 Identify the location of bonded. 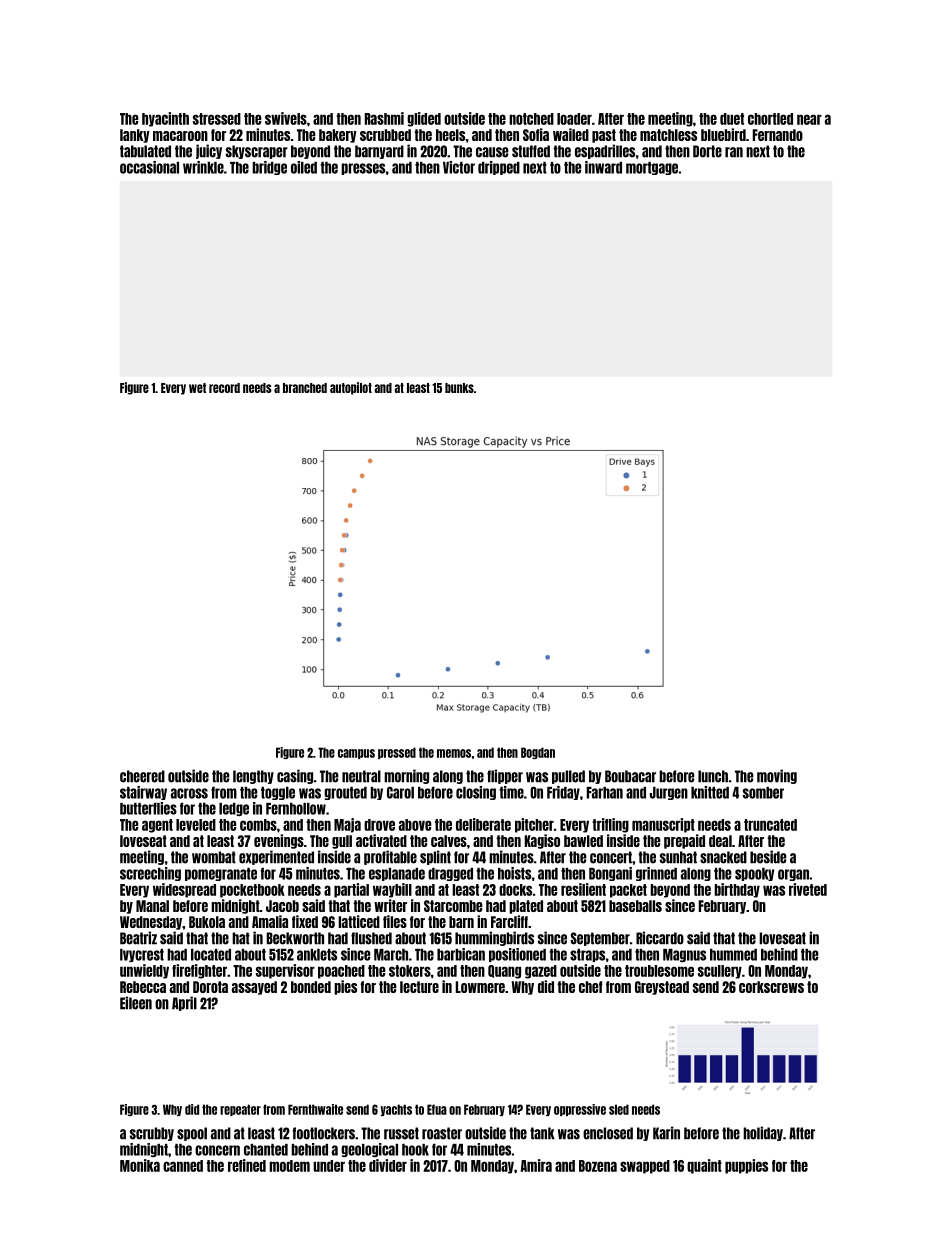
(311, 987).
